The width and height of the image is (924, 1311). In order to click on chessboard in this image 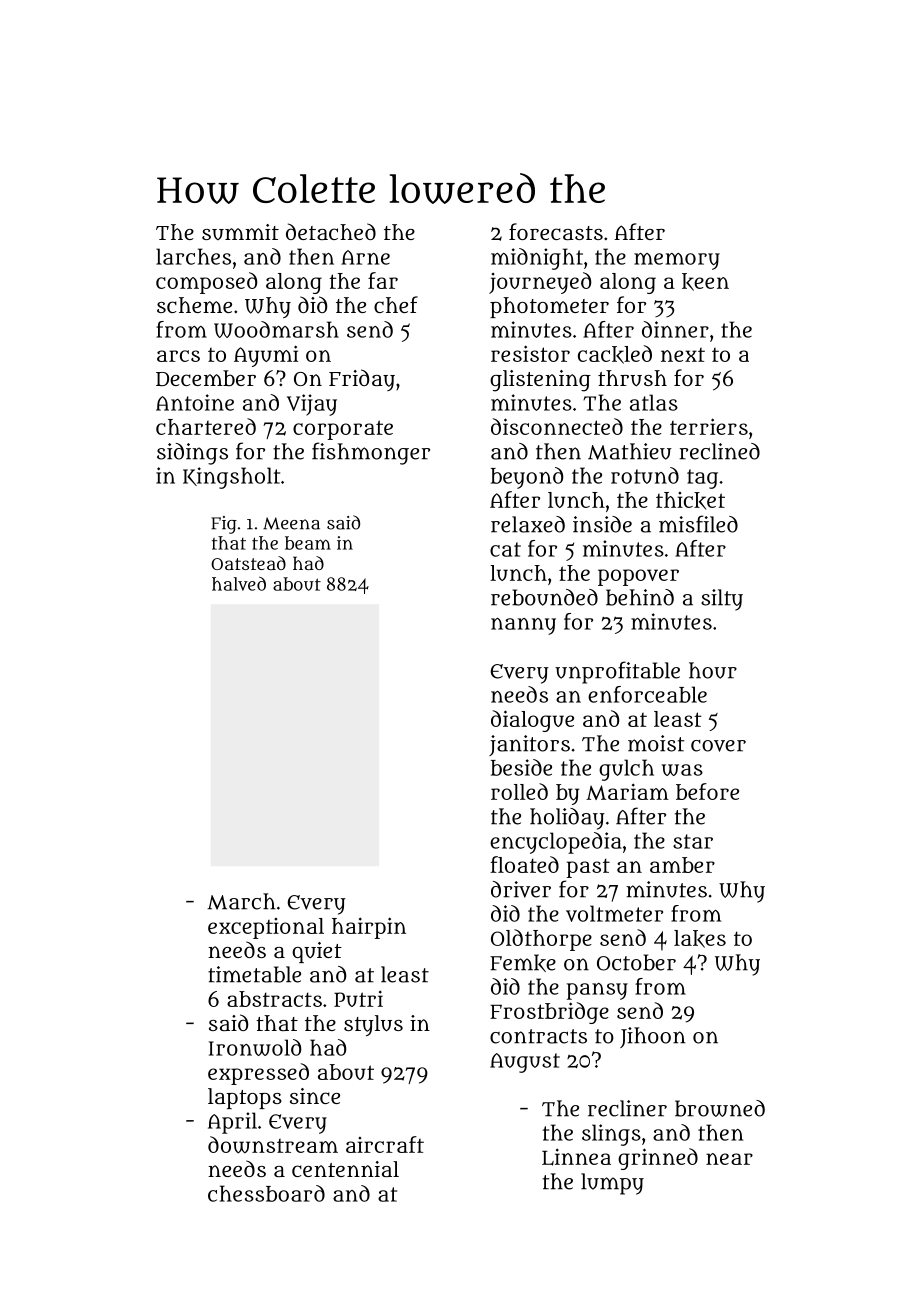, I will do `click(266, 1193)`.
